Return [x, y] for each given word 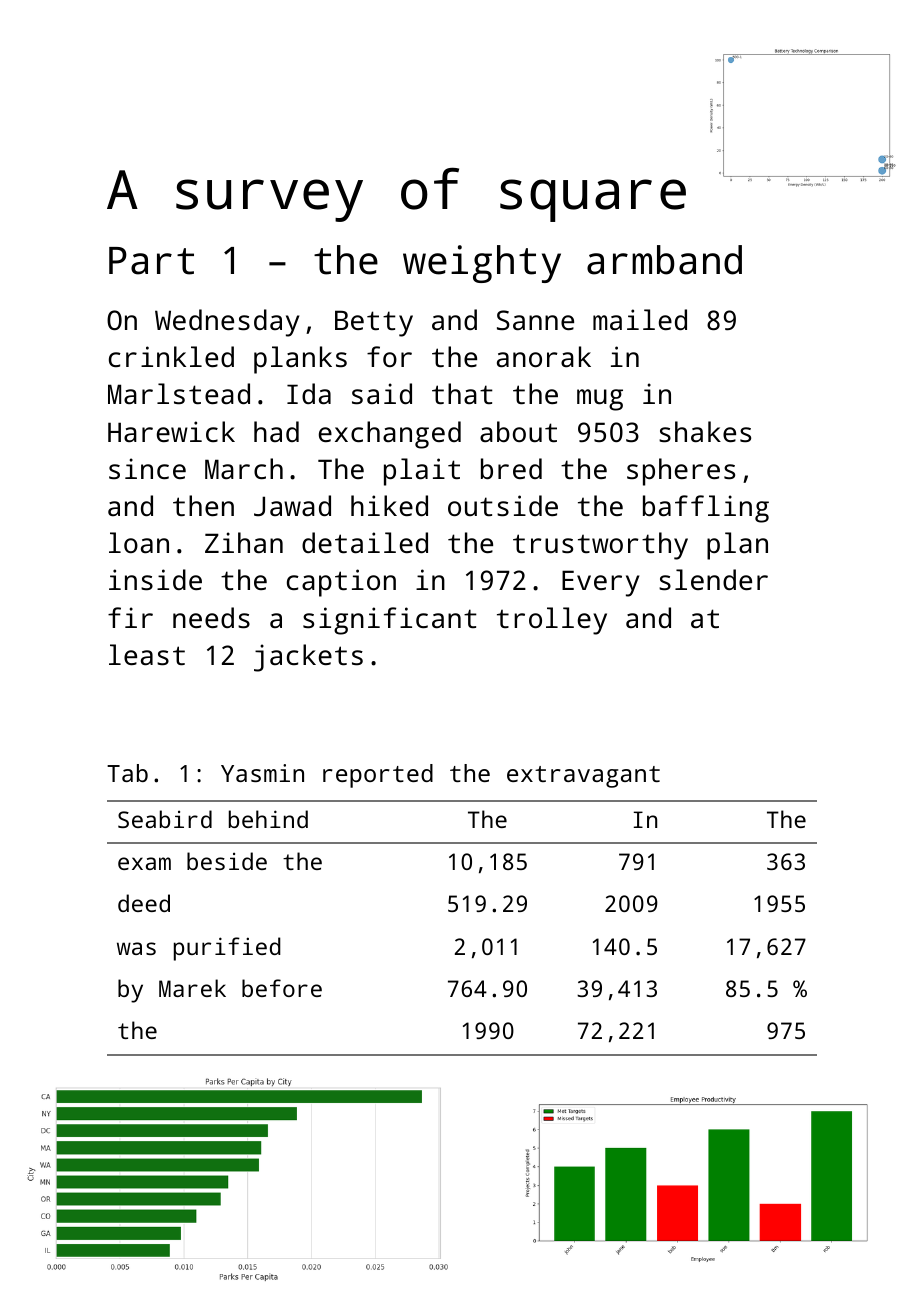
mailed [640, 319]
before [282, 988]
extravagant [583, 777]
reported [378, 776]
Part [151, 261]
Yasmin [262, 773]
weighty [482, 264]
